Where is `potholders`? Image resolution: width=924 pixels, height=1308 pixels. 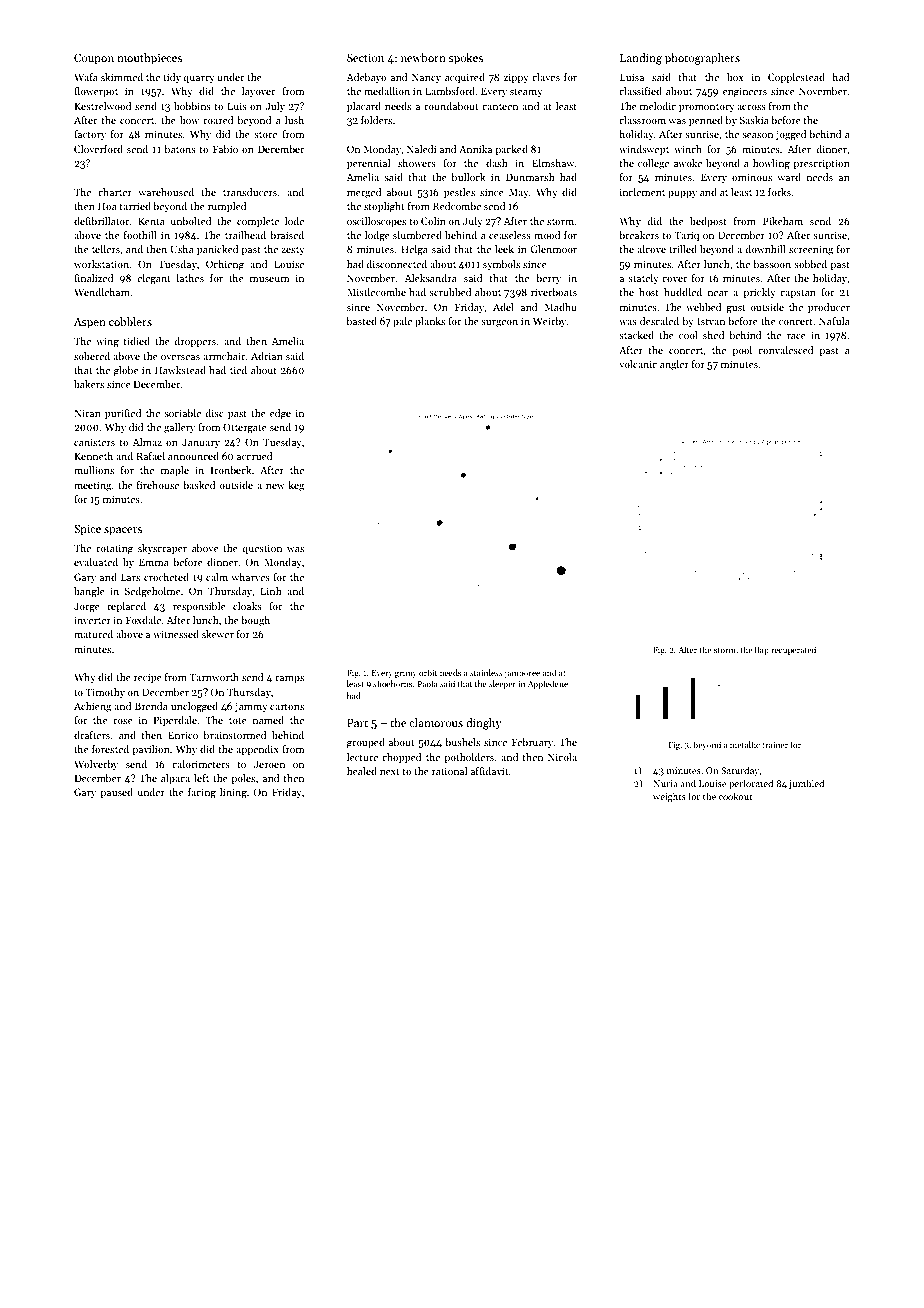 potholders is located at coordinates (469, 758).
